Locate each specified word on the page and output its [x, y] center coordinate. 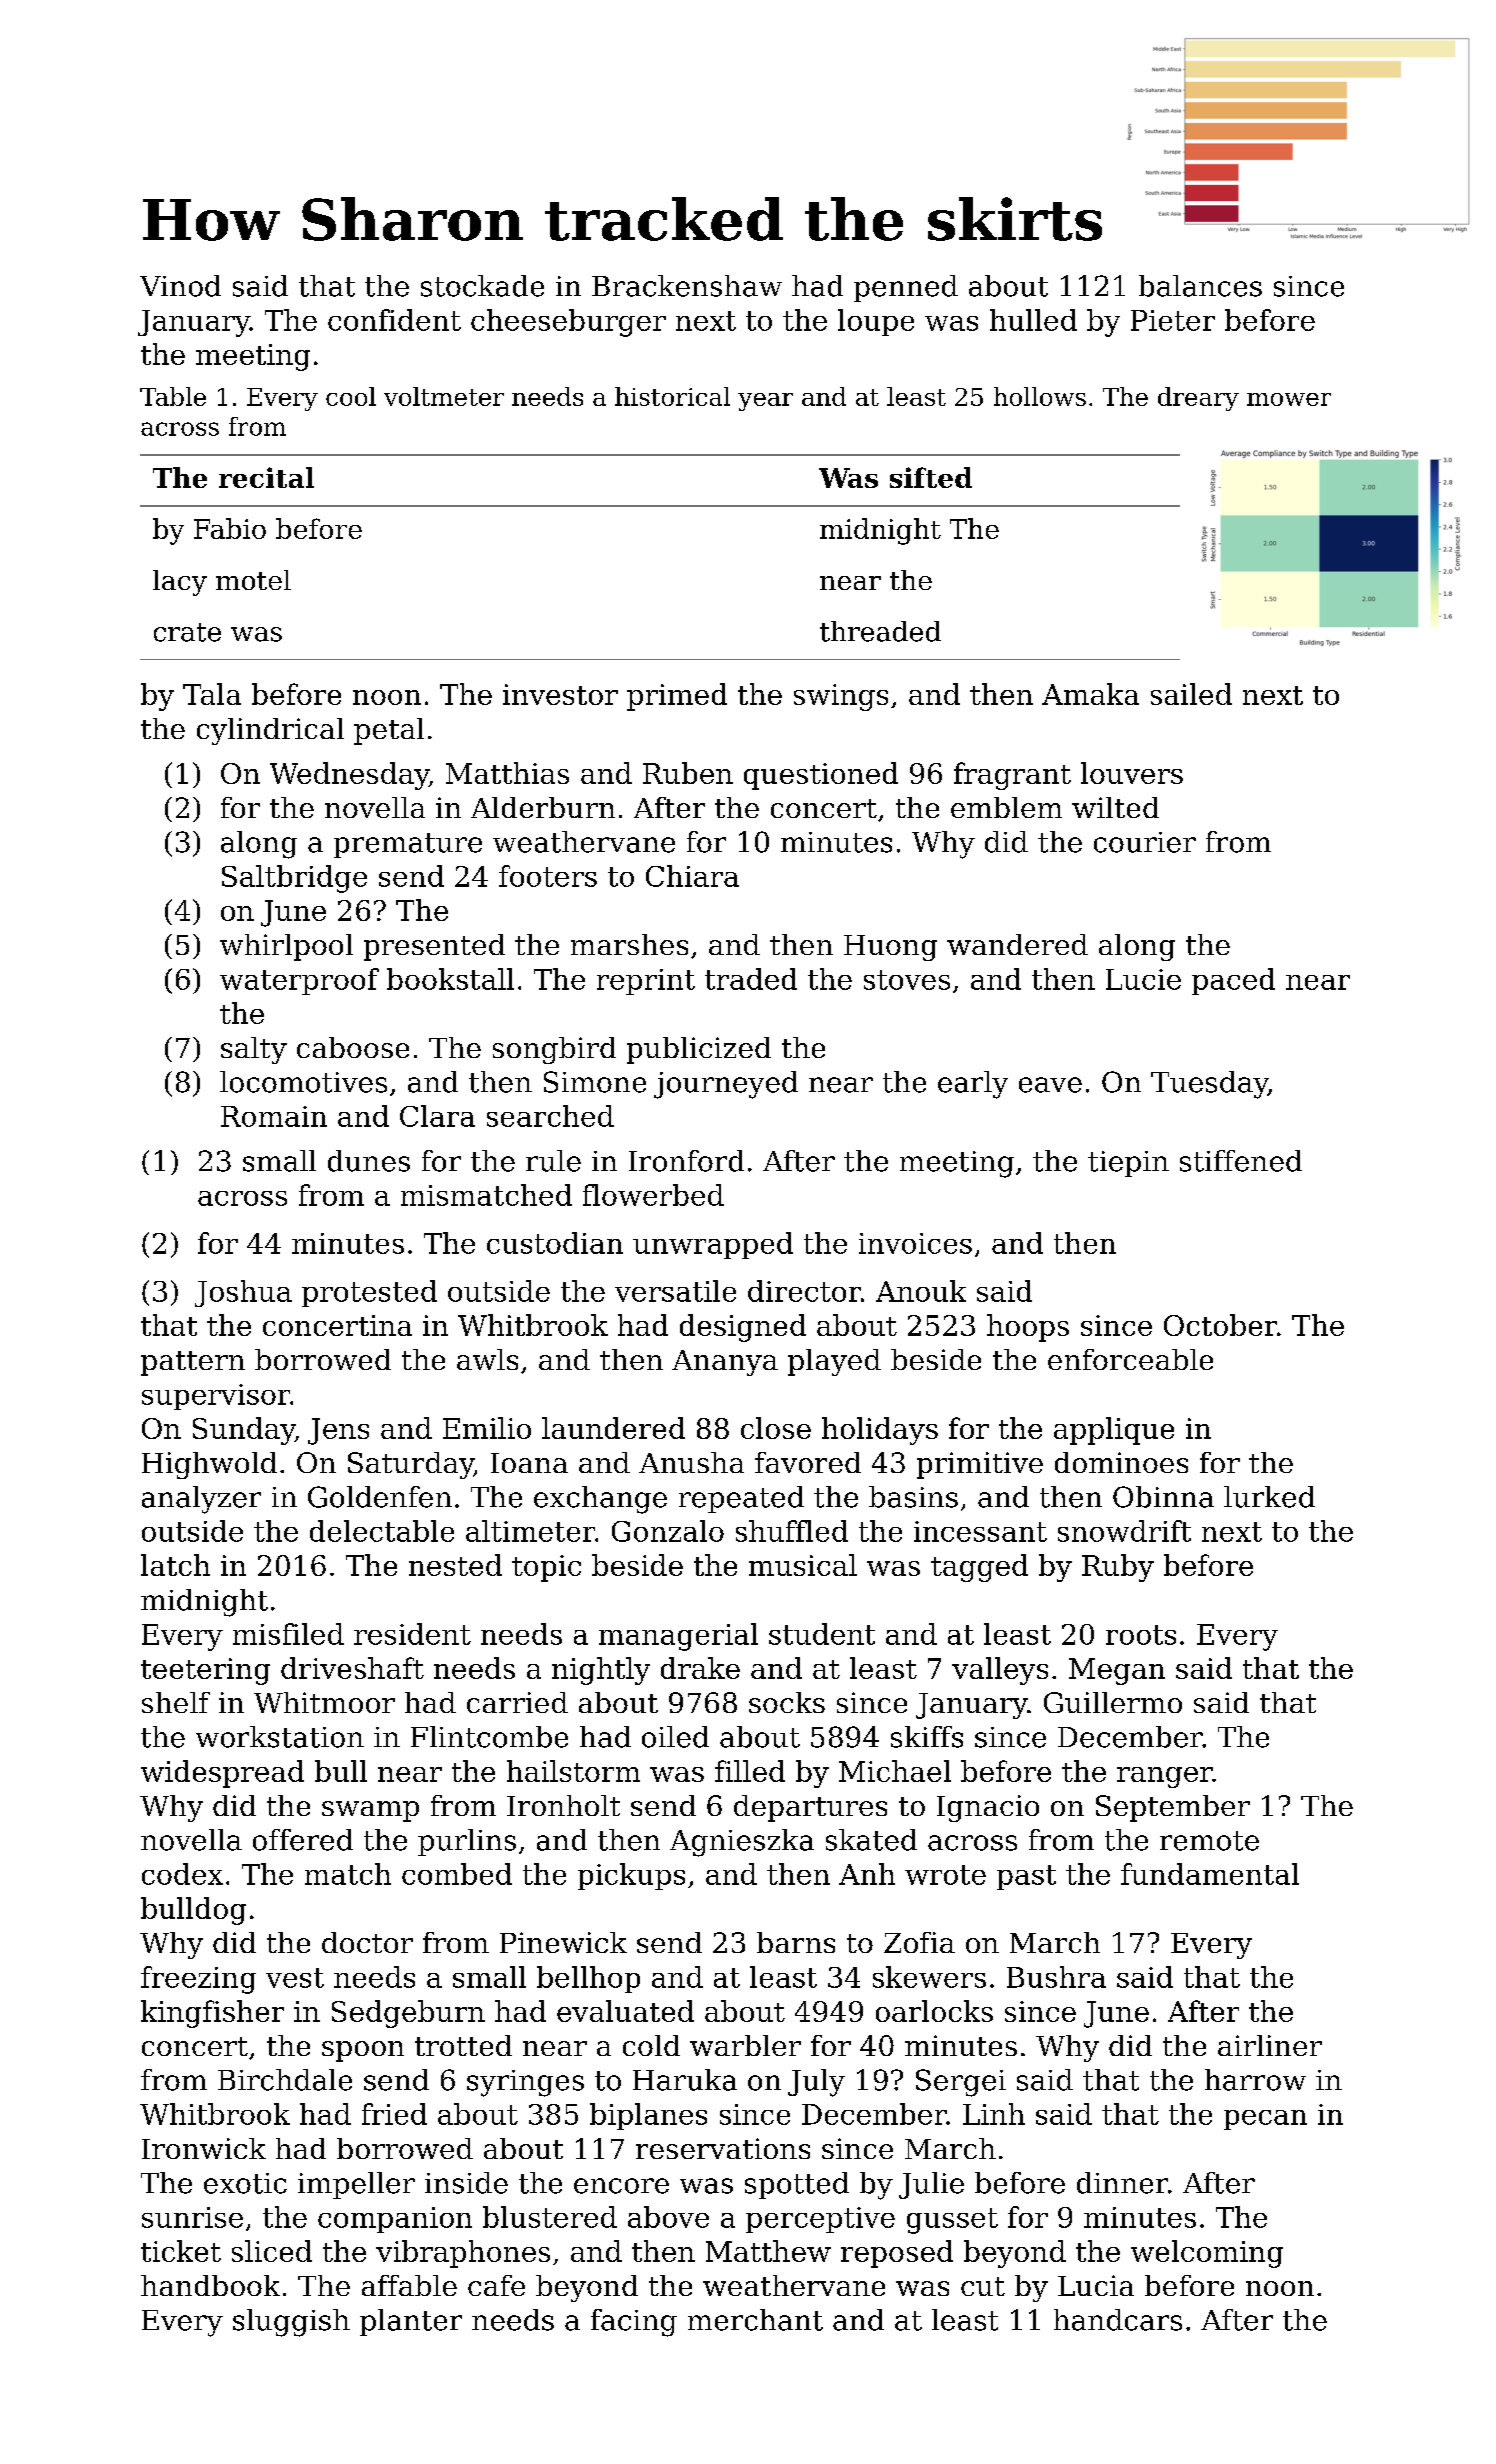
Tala [212, 694]
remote [1209, 1841]
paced [1233, 981]
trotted [463, 2045]
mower [1289, 399]
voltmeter [444, 396]
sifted [931, 477]
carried [517, 1702]
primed [677, 697]
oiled [675, 1737]
